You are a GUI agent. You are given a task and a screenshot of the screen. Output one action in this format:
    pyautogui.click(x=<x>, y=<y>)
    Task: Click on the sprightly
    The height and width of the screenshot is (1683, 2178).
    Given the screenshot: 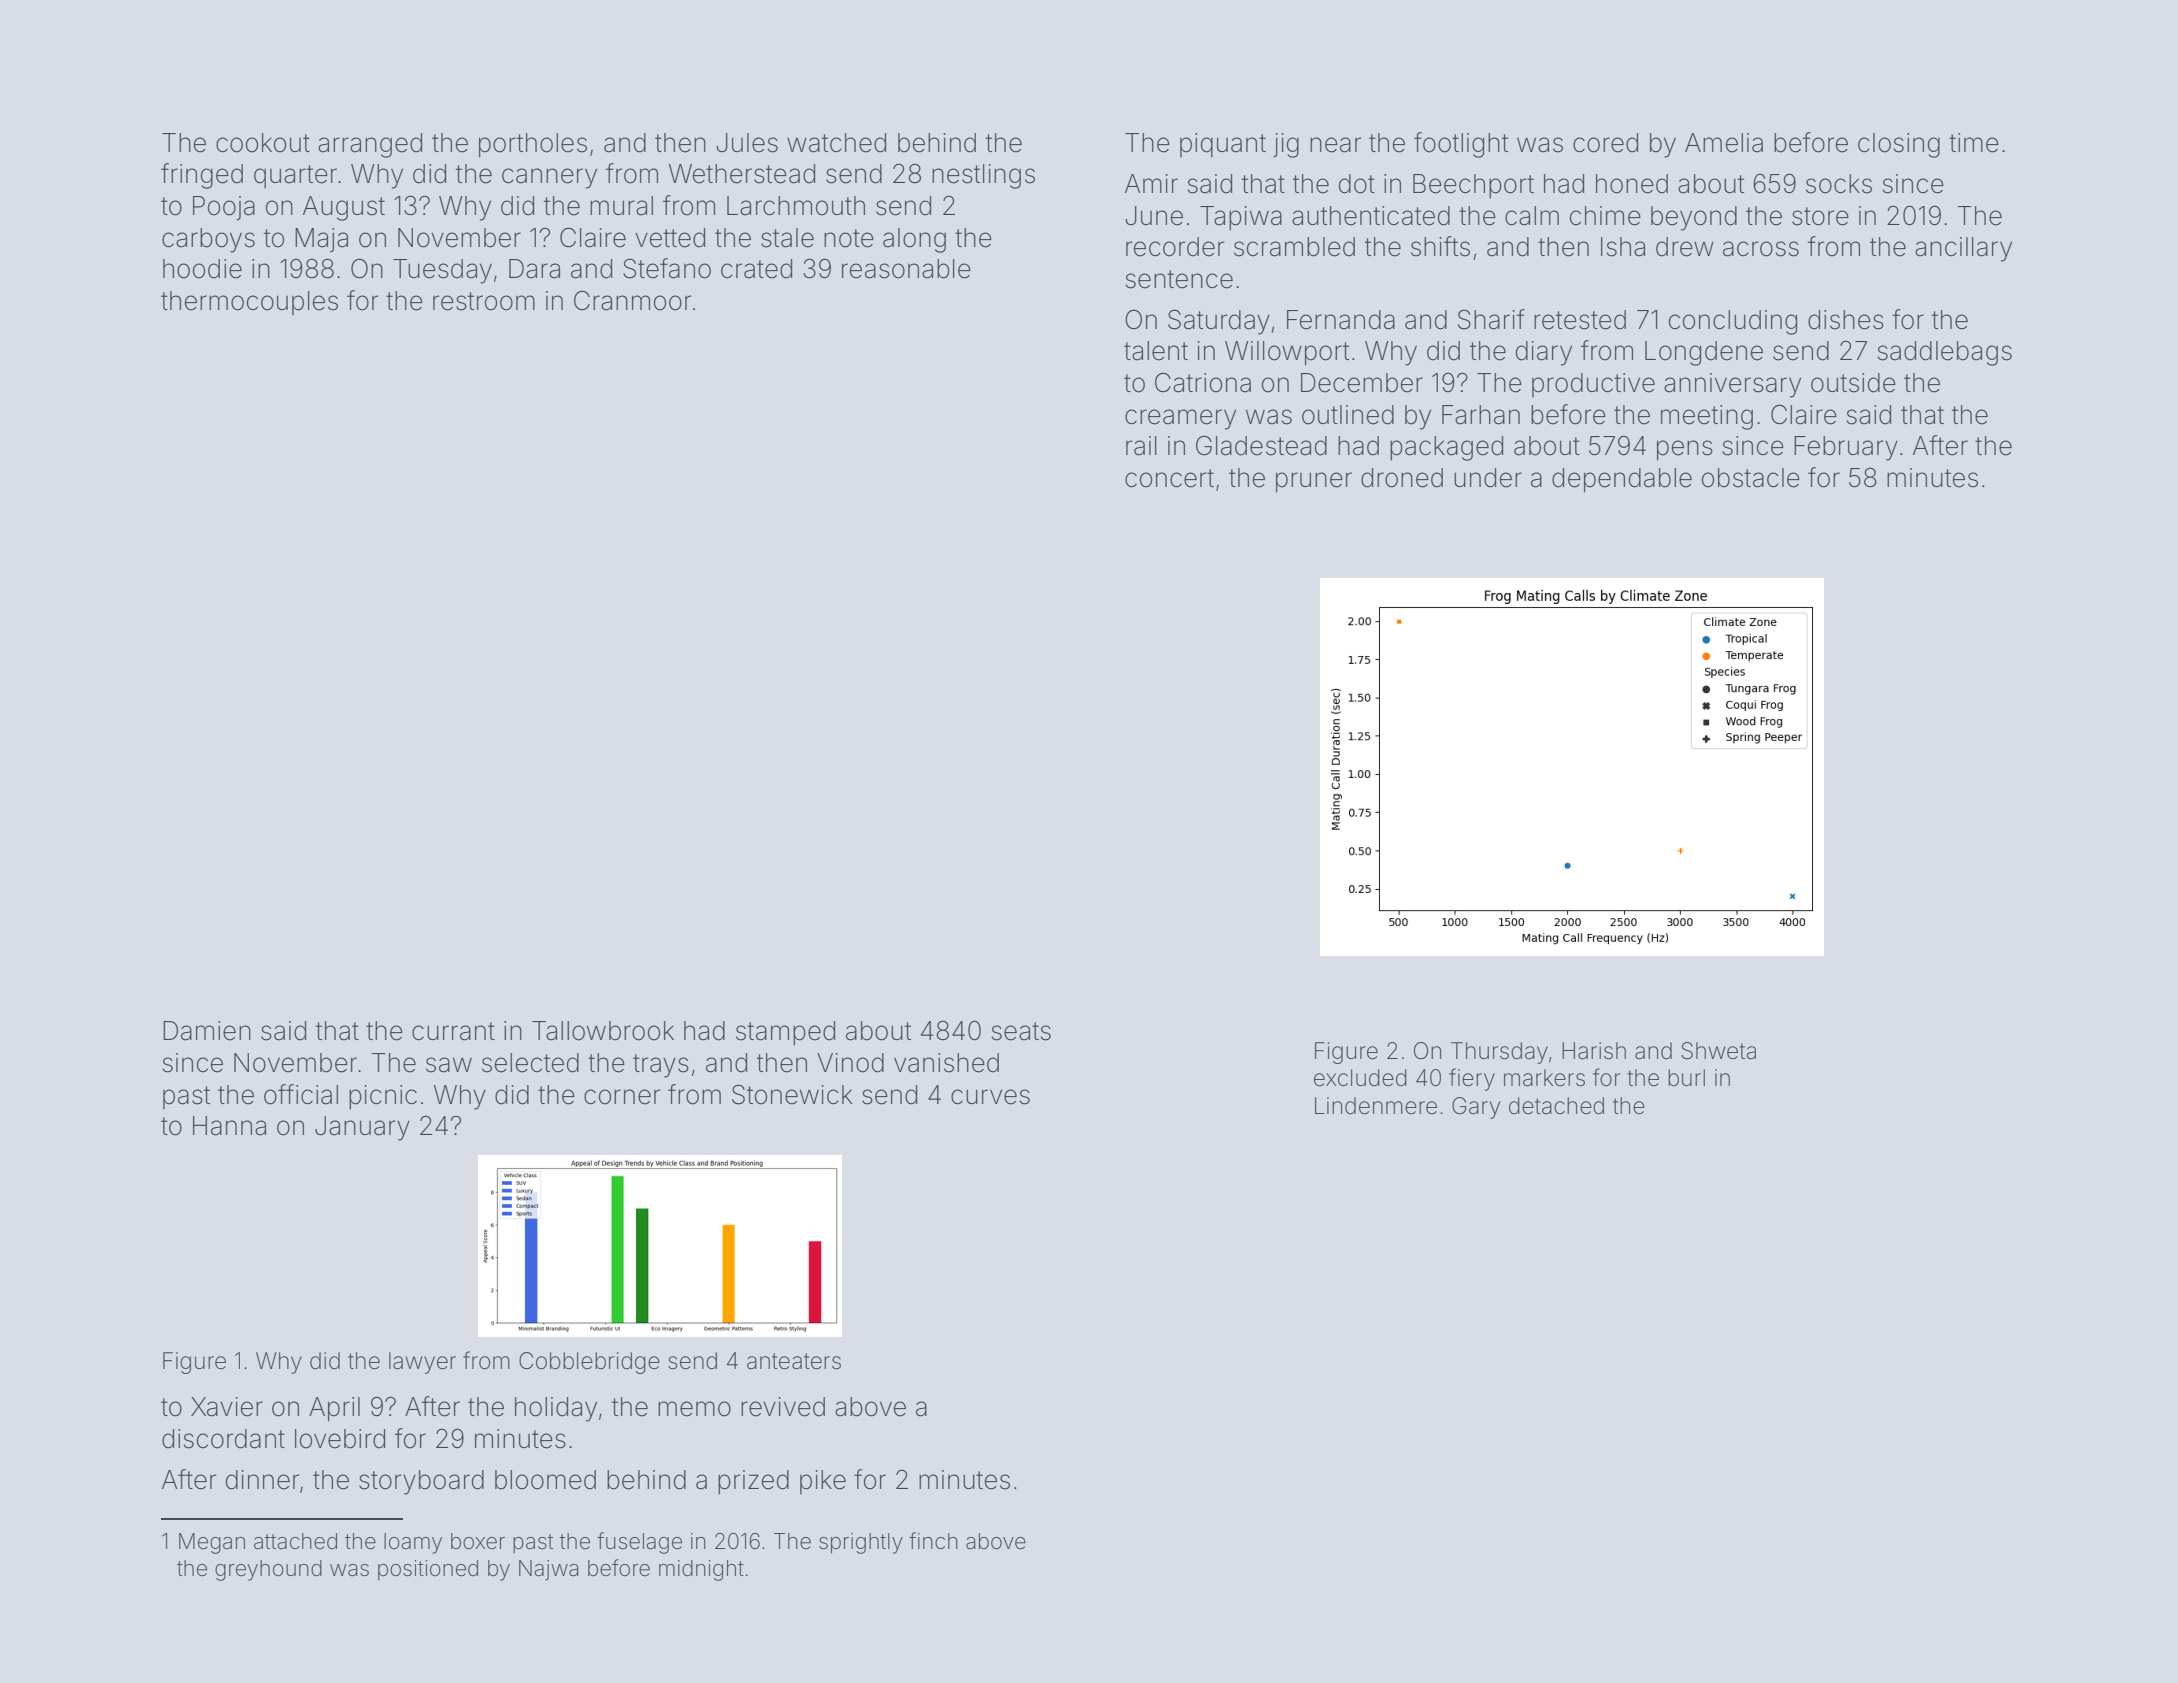 What is the action you would take?
    pyautogui.click(x=861, y=1543)
